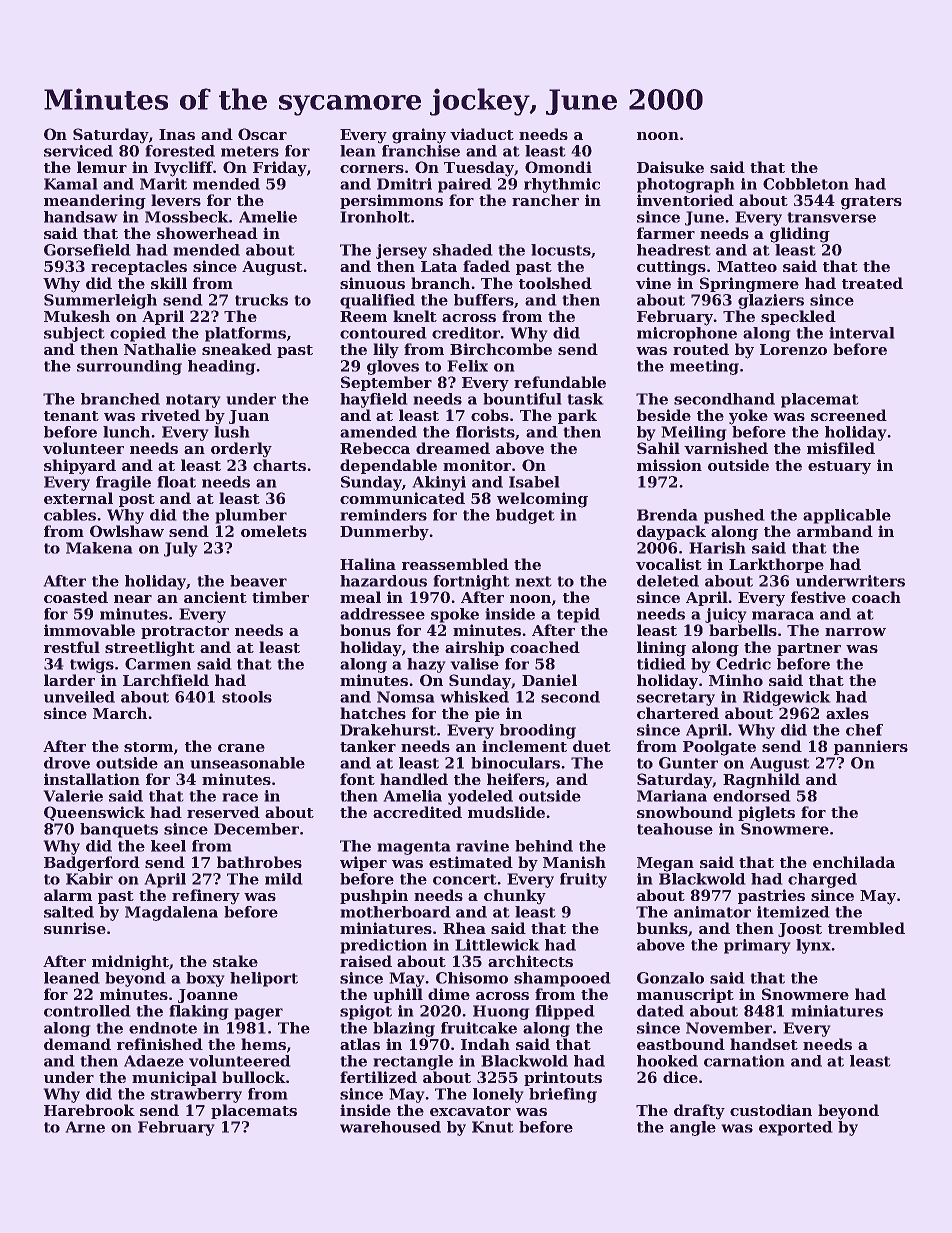  Describe the element at coordinates (671, 268) in the document. I see `cuttings` at that location.
